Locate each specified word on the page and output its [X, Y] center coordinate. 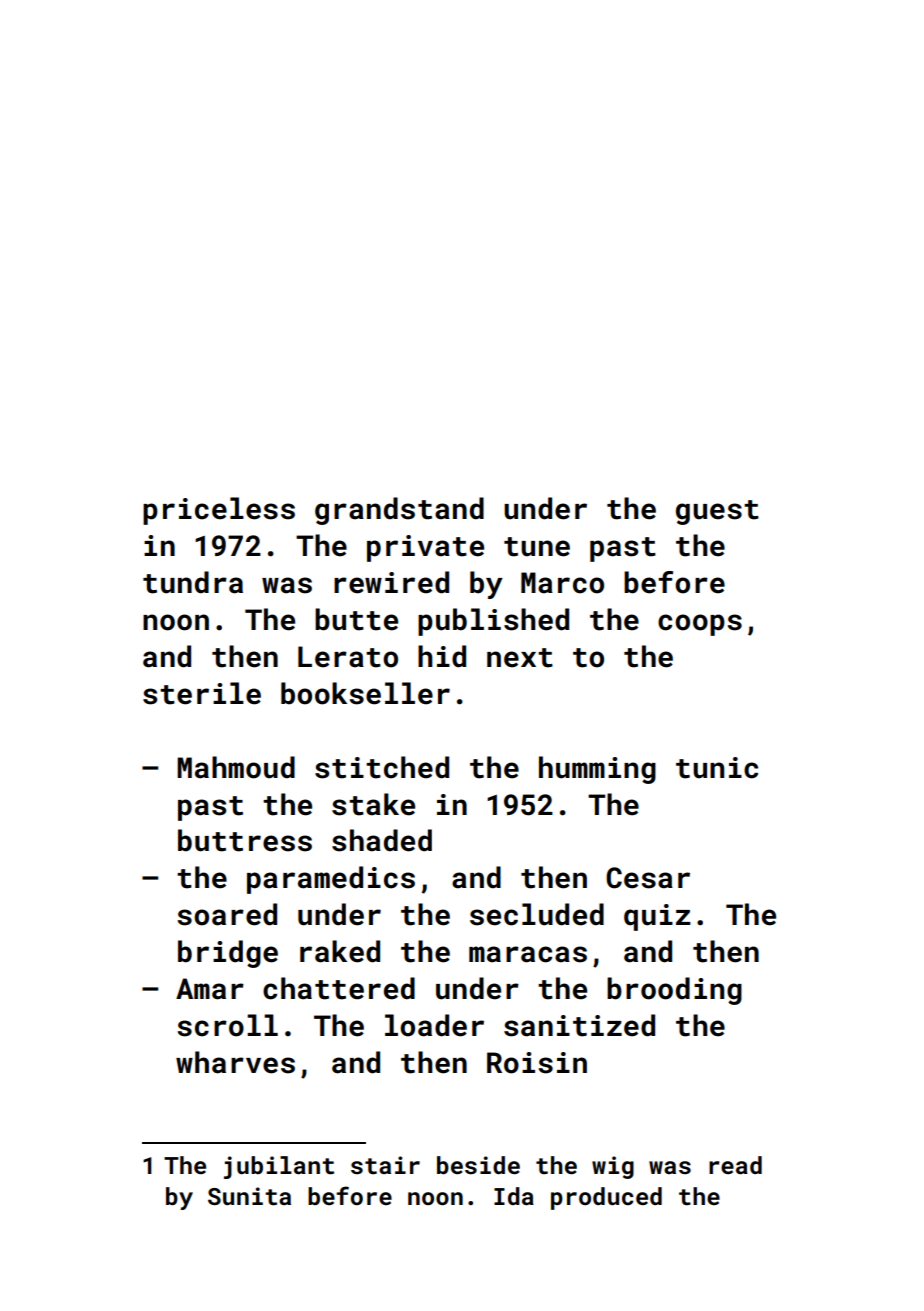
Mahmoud [236, 767]
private [425, 548]
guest [717, 512]
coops [700, 625]
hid [442, 656]
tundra [193, 582]
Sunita [249, 1196]
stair [385, 1165]
